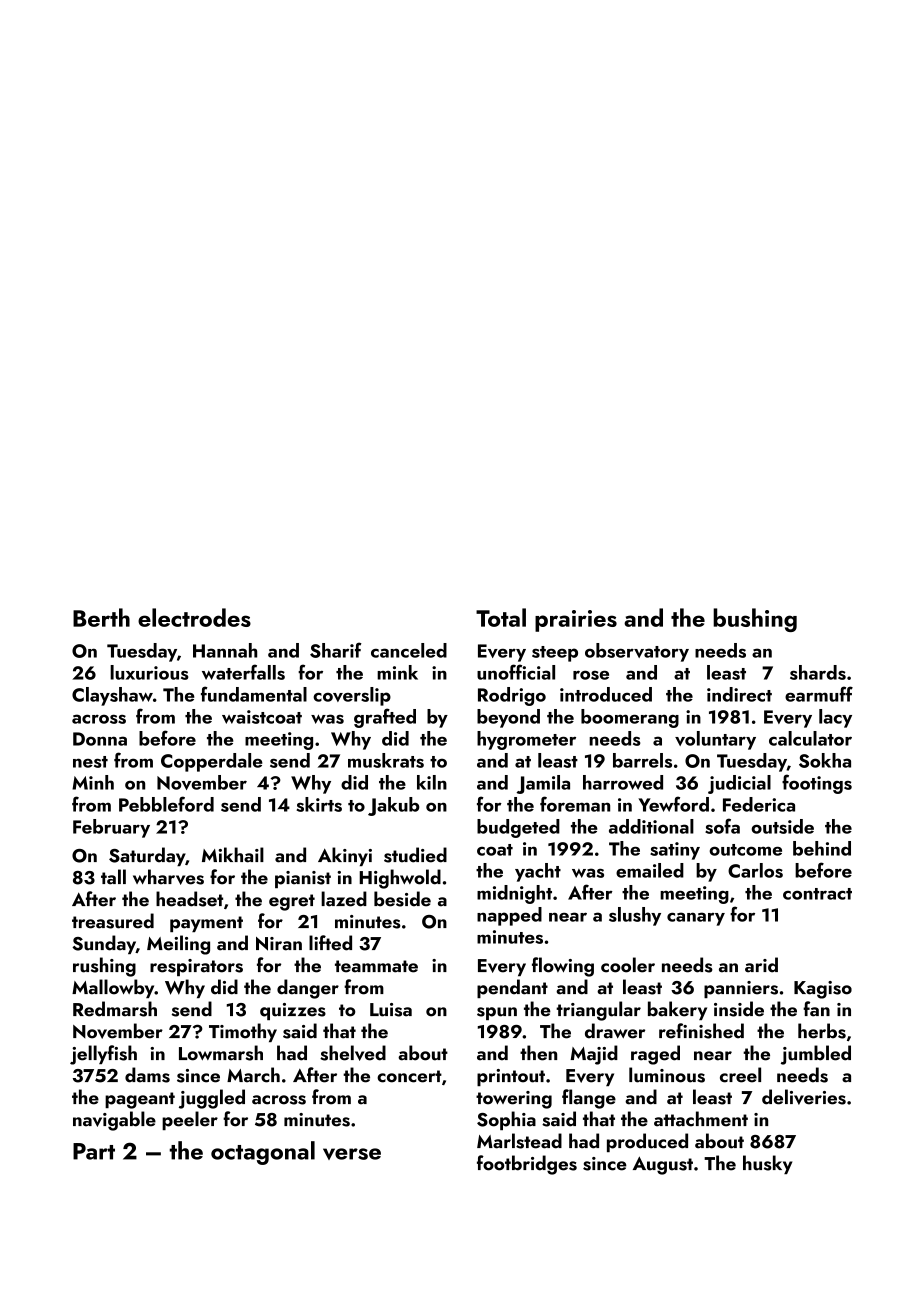 This screenshot has width=924, height=1308. What do you see at coordinates (527, 1165) in the screenshot?
I see `footbridges` at bounding box center [527, 1165].
